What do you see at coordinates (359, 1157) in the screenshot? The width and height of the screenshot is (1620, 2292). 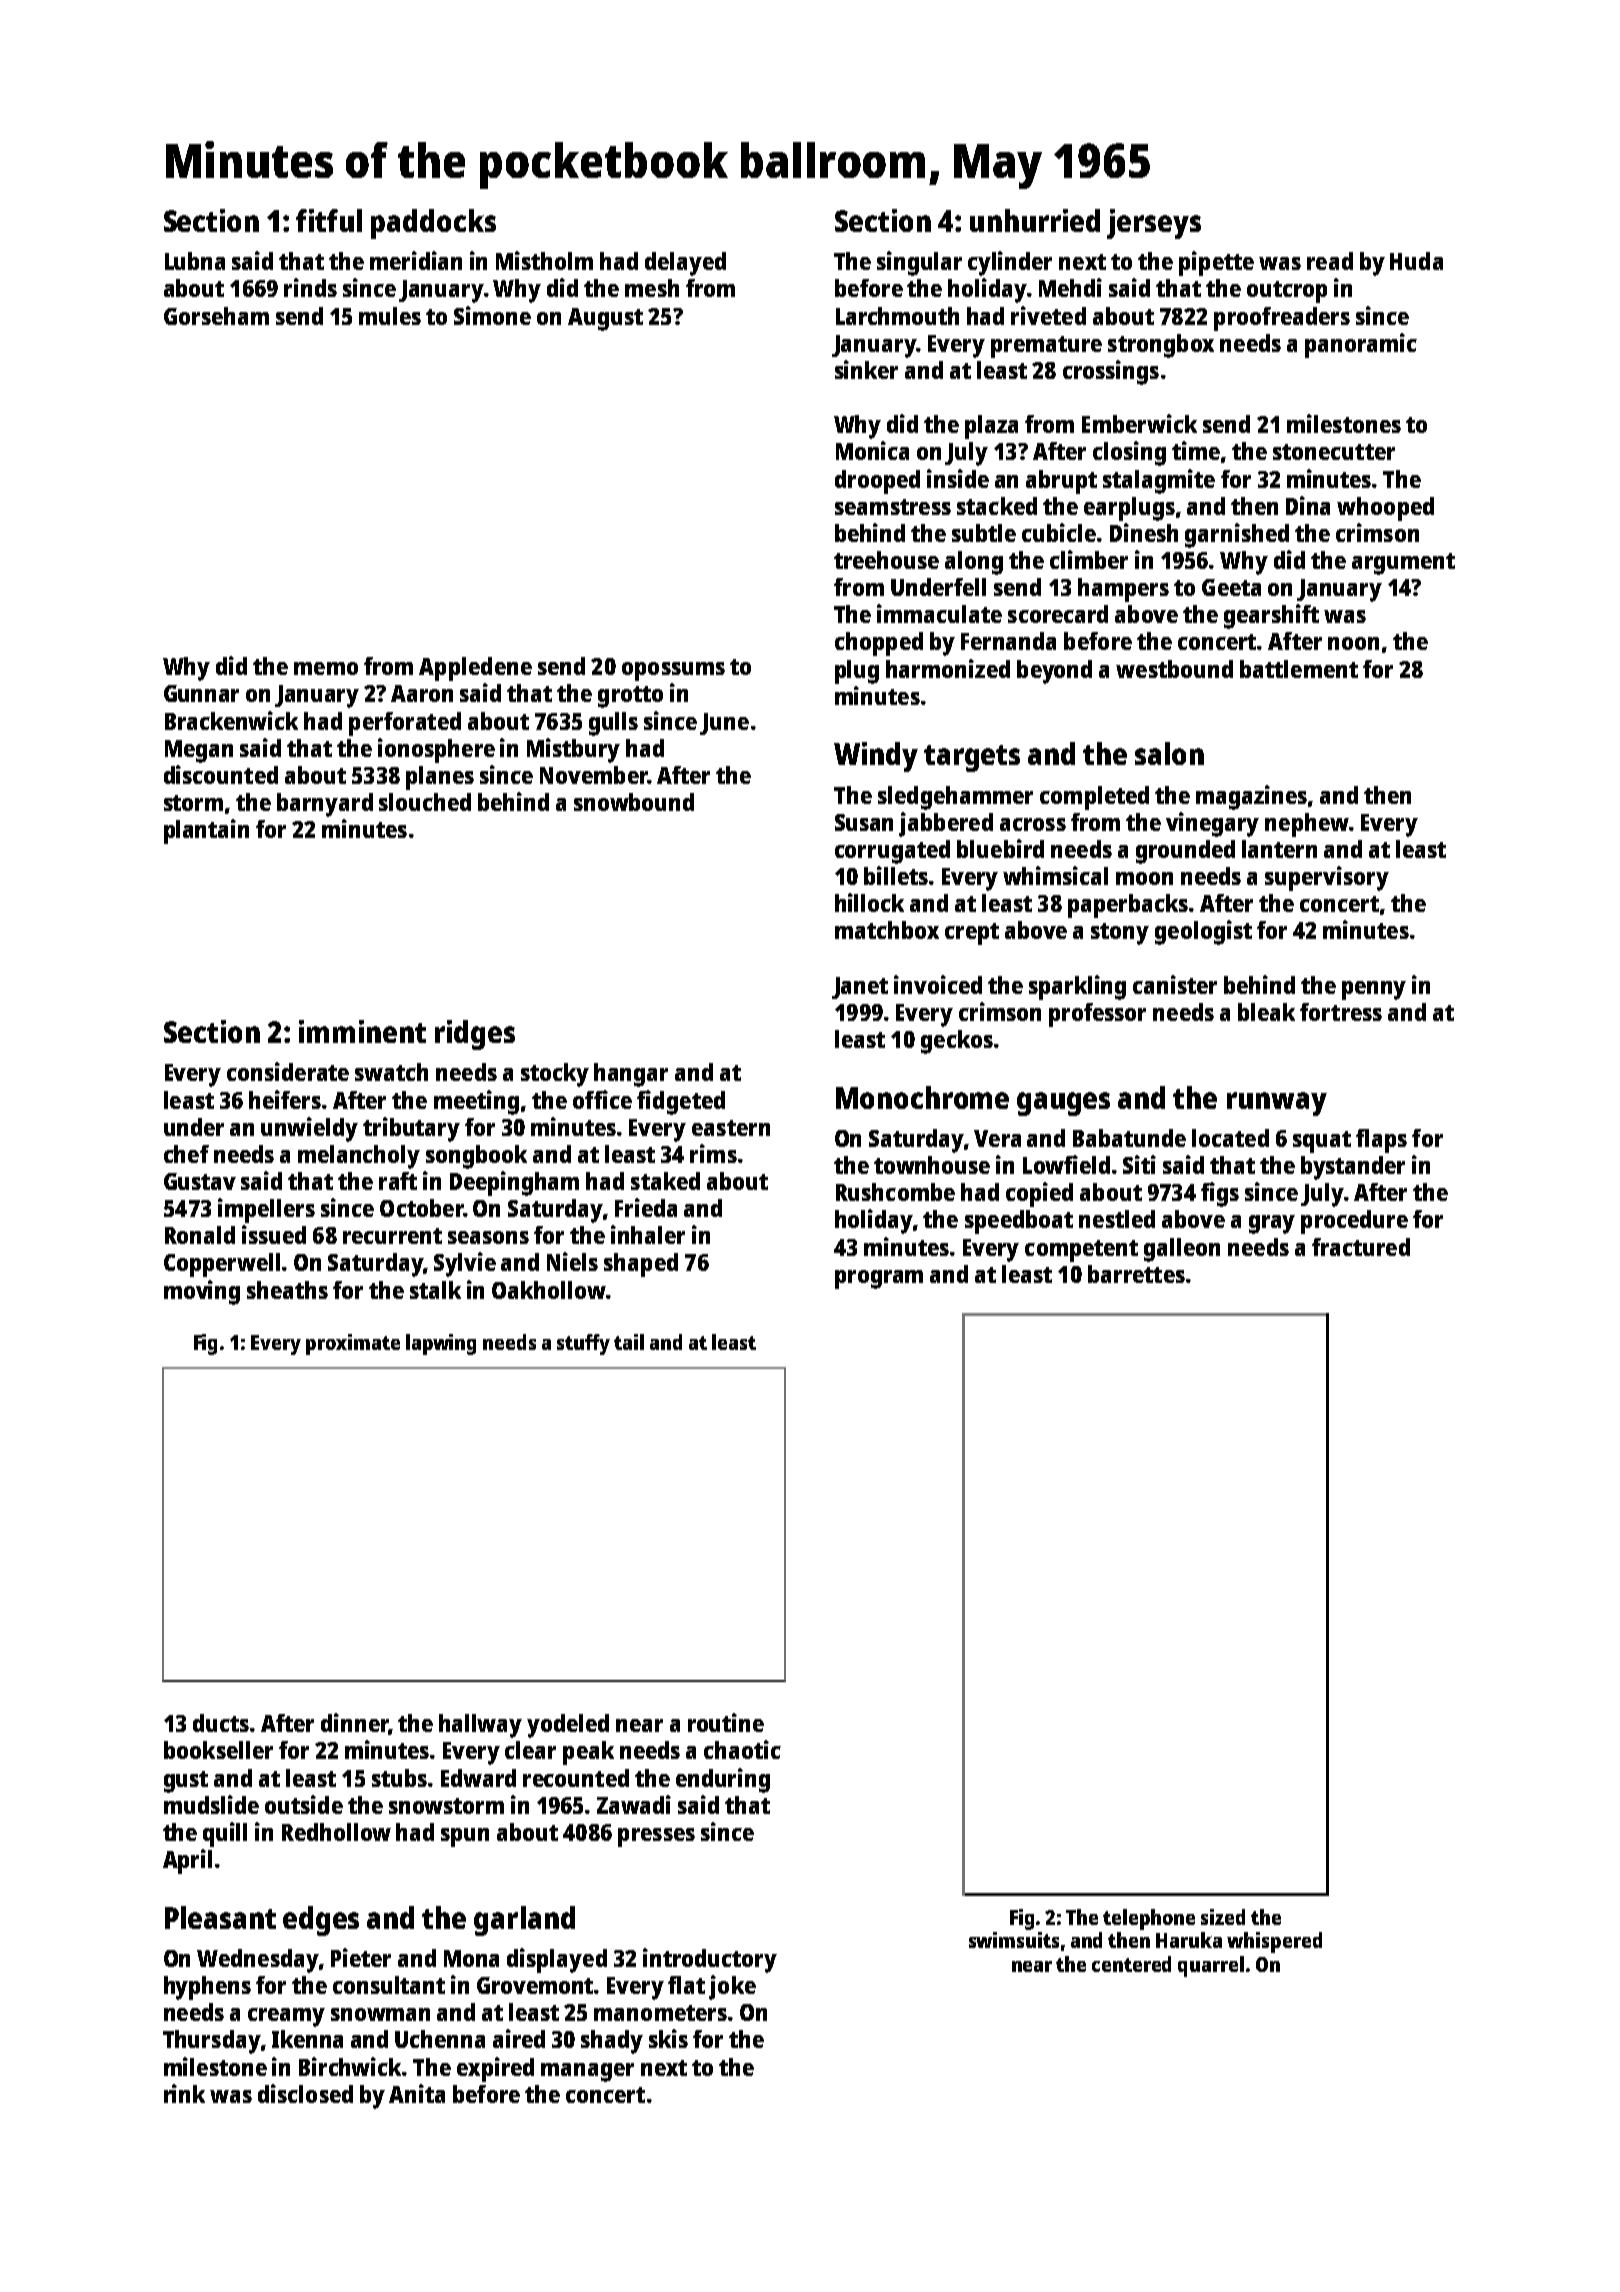 I see `melancholy` at bounding box center [359, 1157].
